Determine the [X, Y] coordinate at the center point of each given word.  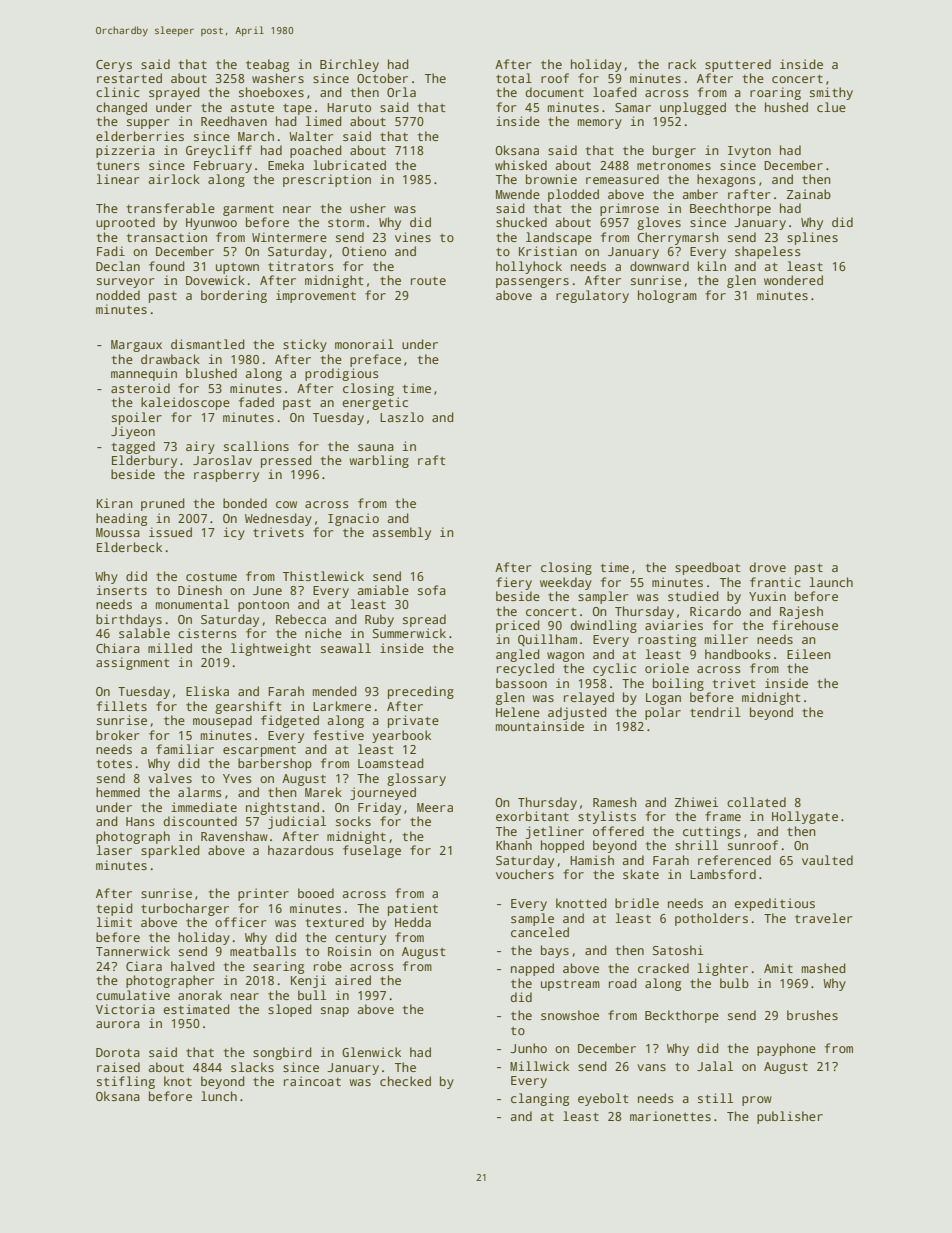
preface [375, 360]
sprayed [174, 93]
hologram [667, 296]
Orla [401, 92]
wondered [793, 280]
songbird [282, 1053]
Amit [778, 968]
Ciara [144, 966]
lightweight [271, 649]
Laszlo [402, 417]
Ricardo [715, 611]
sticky [305, 345]
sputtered [738, 65]
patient [413, 909]
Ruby [379, 620]
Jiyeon [133, 432]
